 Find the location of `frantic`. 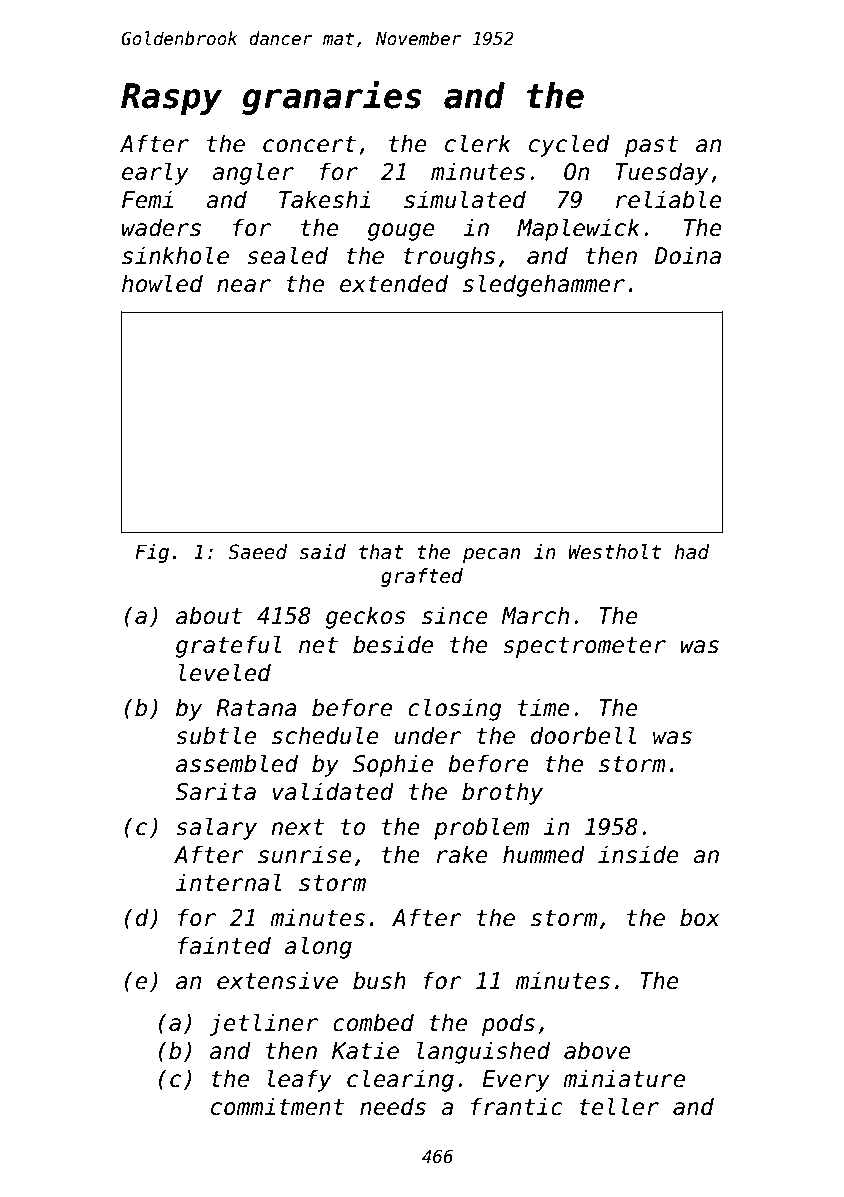

frantic is located at coordinates (517, 1106).
